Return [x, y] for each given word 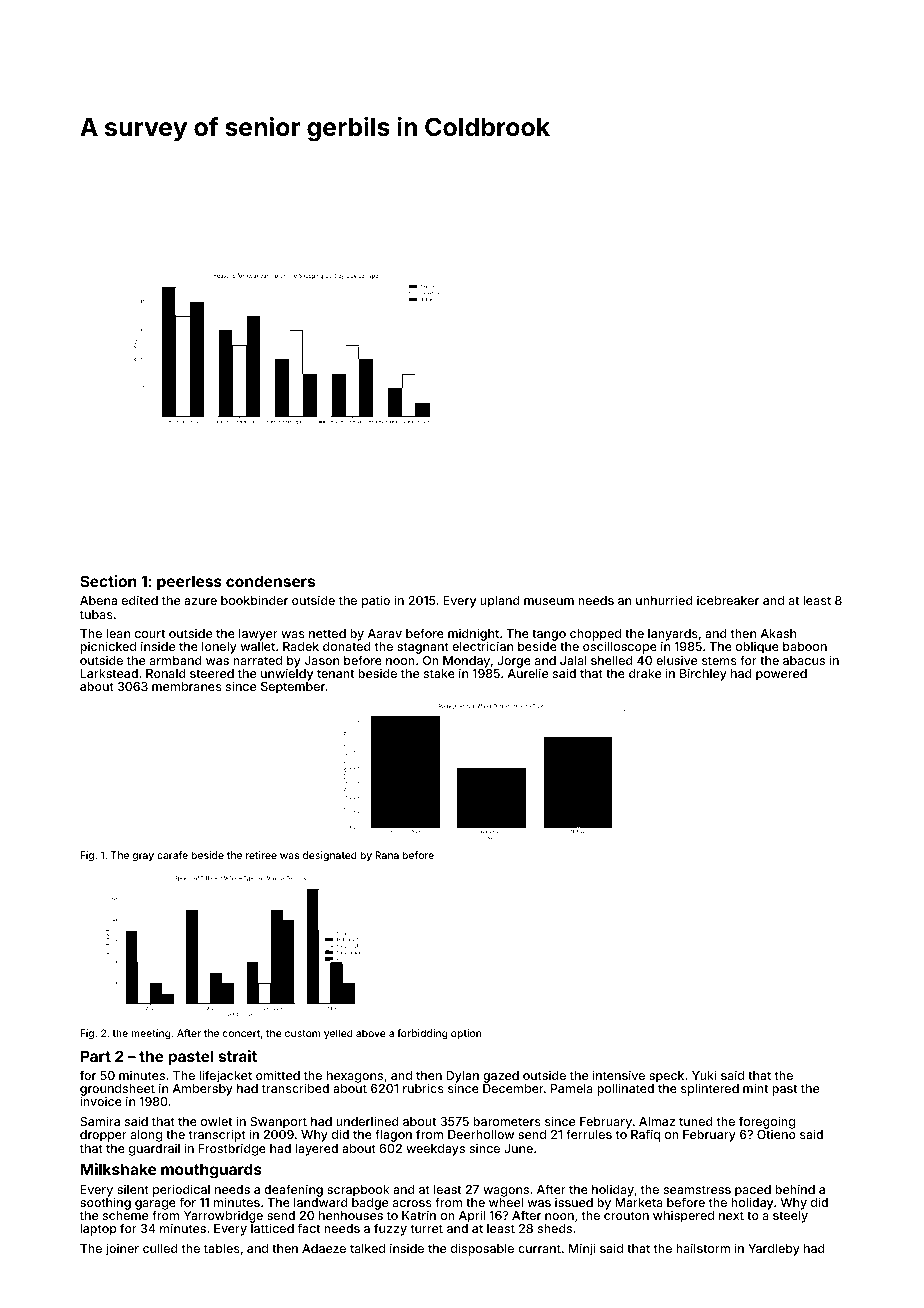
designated [330, 856]
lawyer [258, 635]
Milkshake [118, 1169]
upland [500, 602]
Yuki [704, 1075]
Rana [387, 855]
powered [781, 675]
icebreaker [728, 600]
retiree [261, 855]
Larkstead [109, 673]
